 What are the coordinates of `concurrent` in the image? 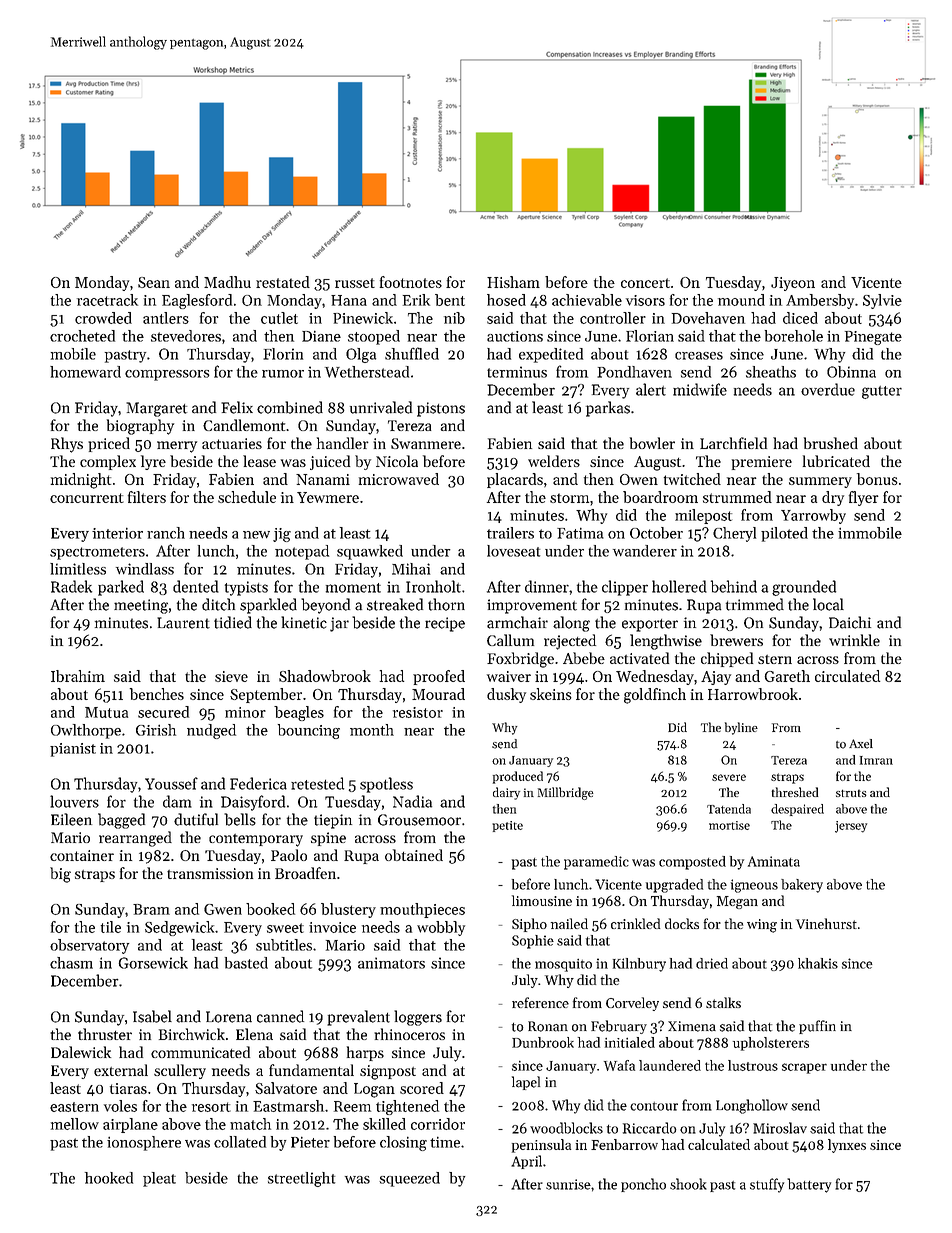 It's located at (87, 498).
